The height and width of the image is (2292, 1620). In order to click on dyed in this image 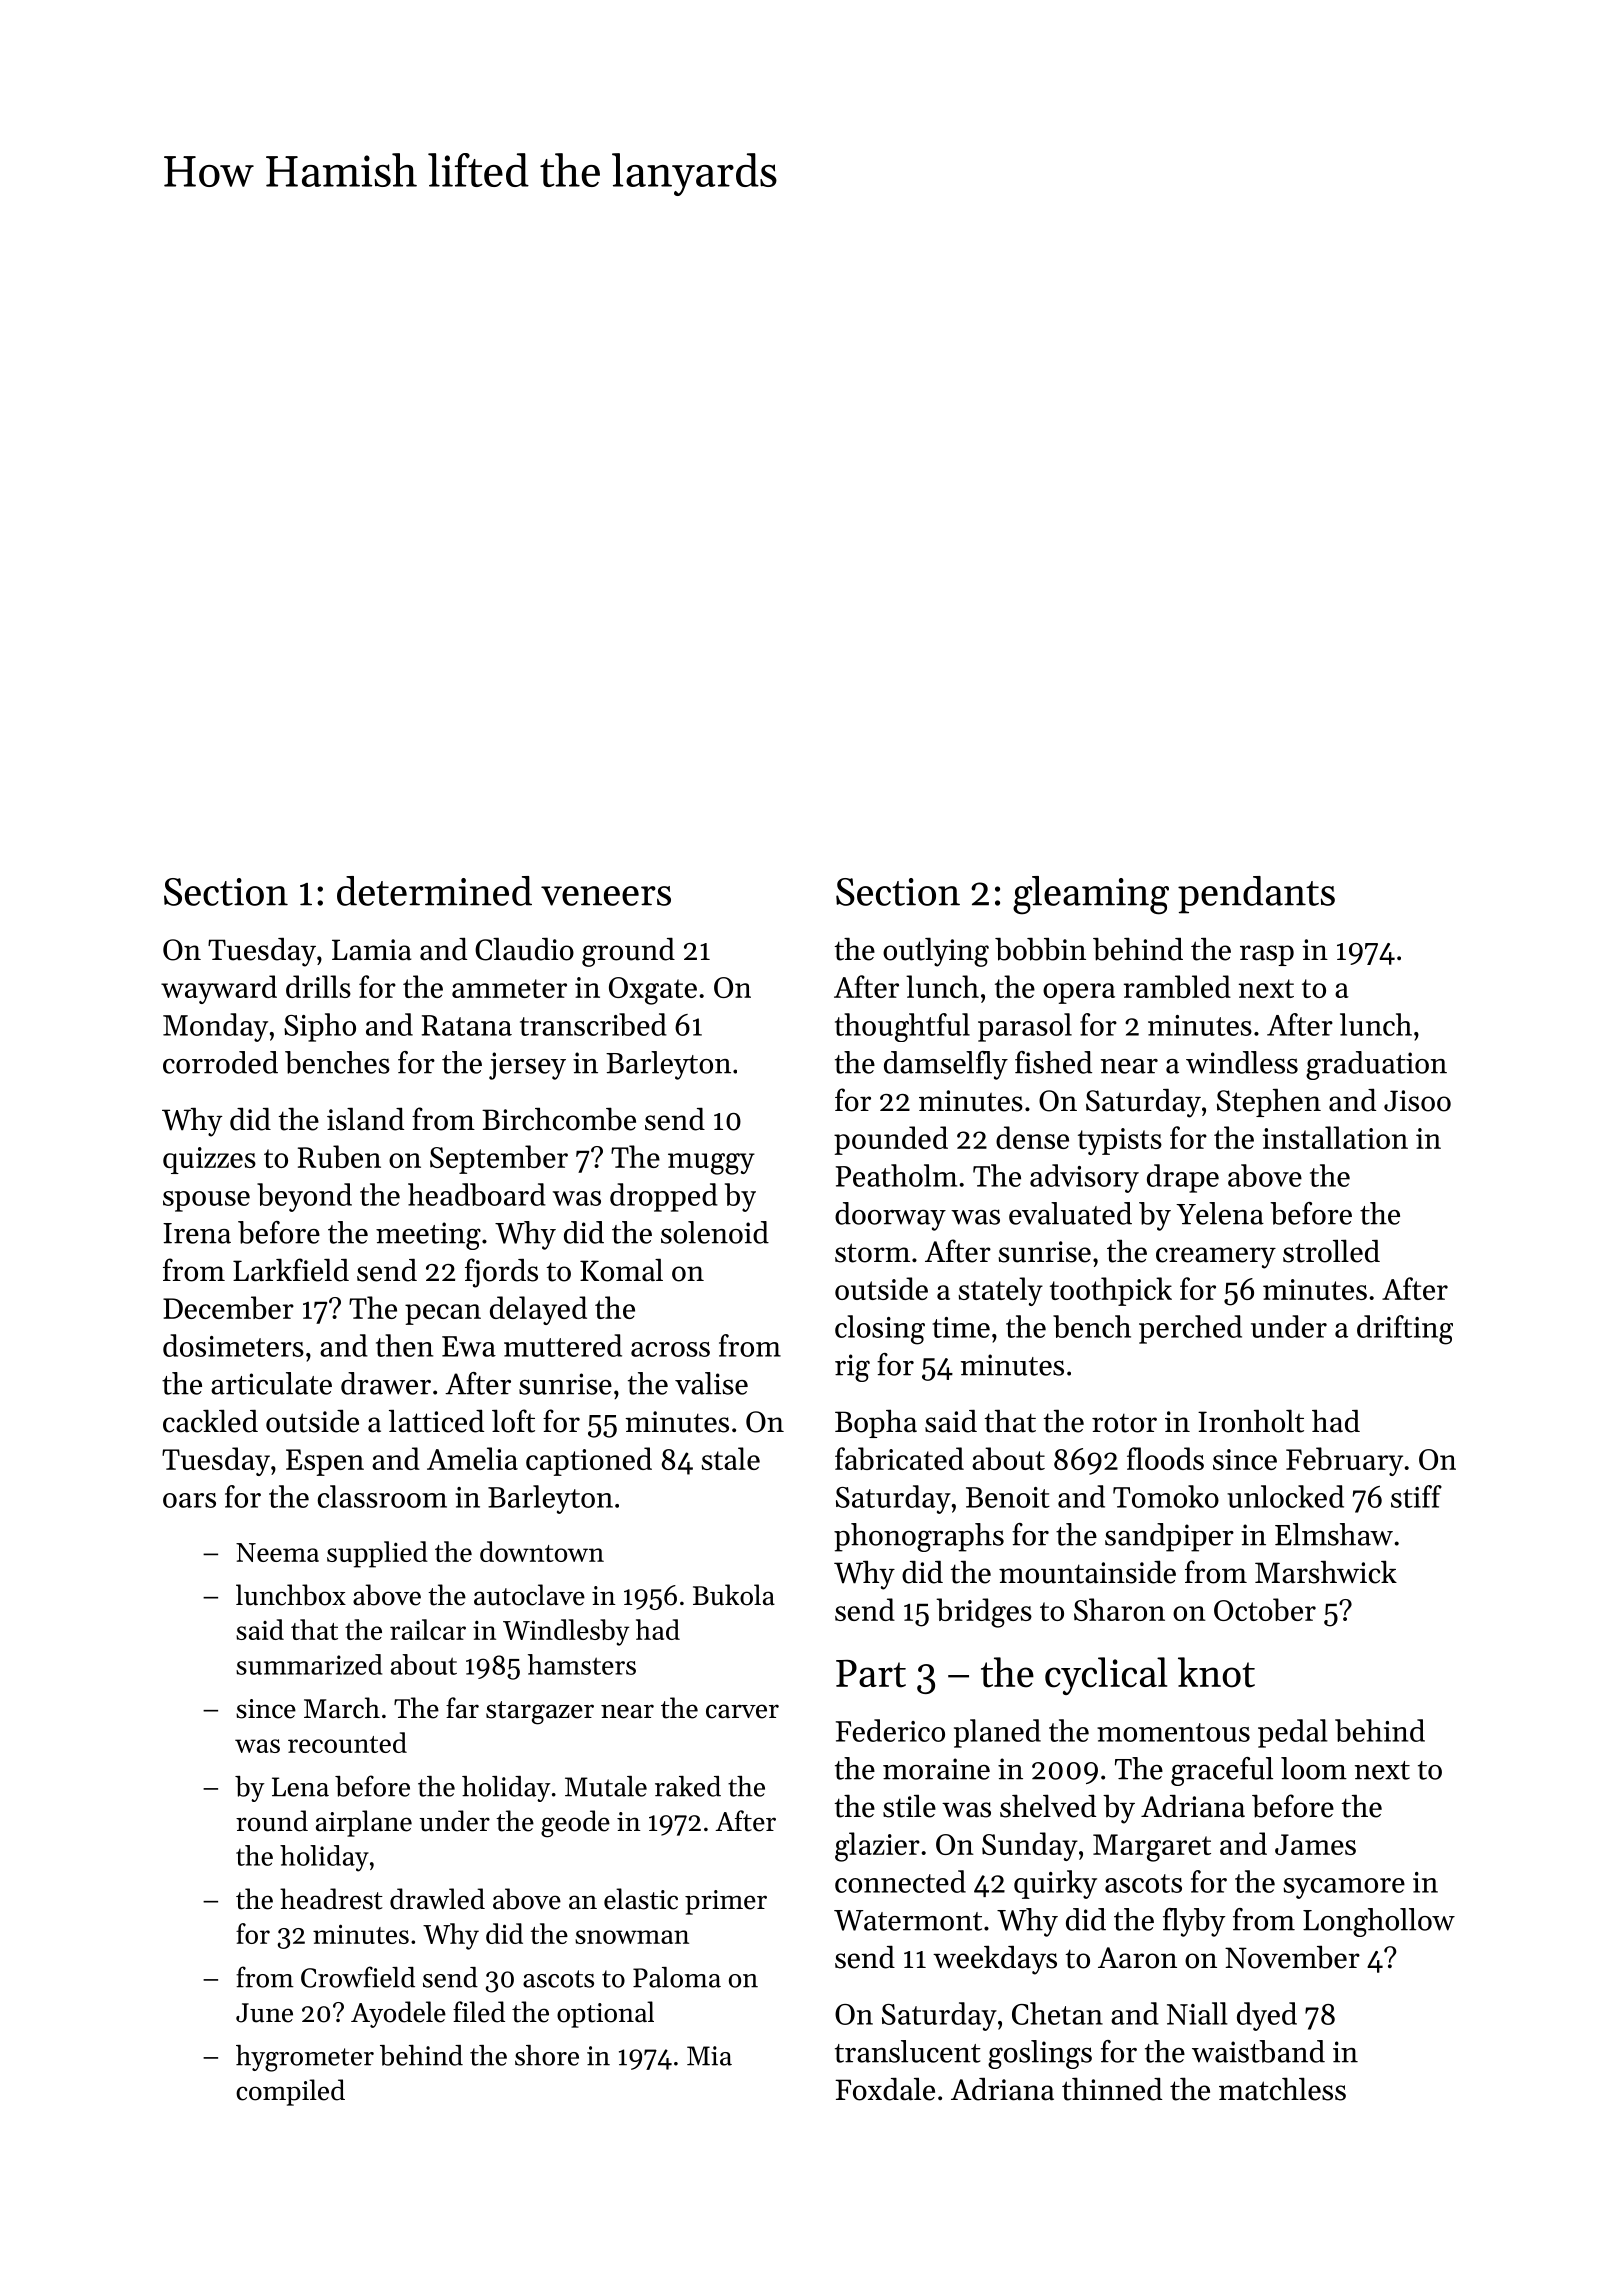, I will do `click(1267, 2016)`.
